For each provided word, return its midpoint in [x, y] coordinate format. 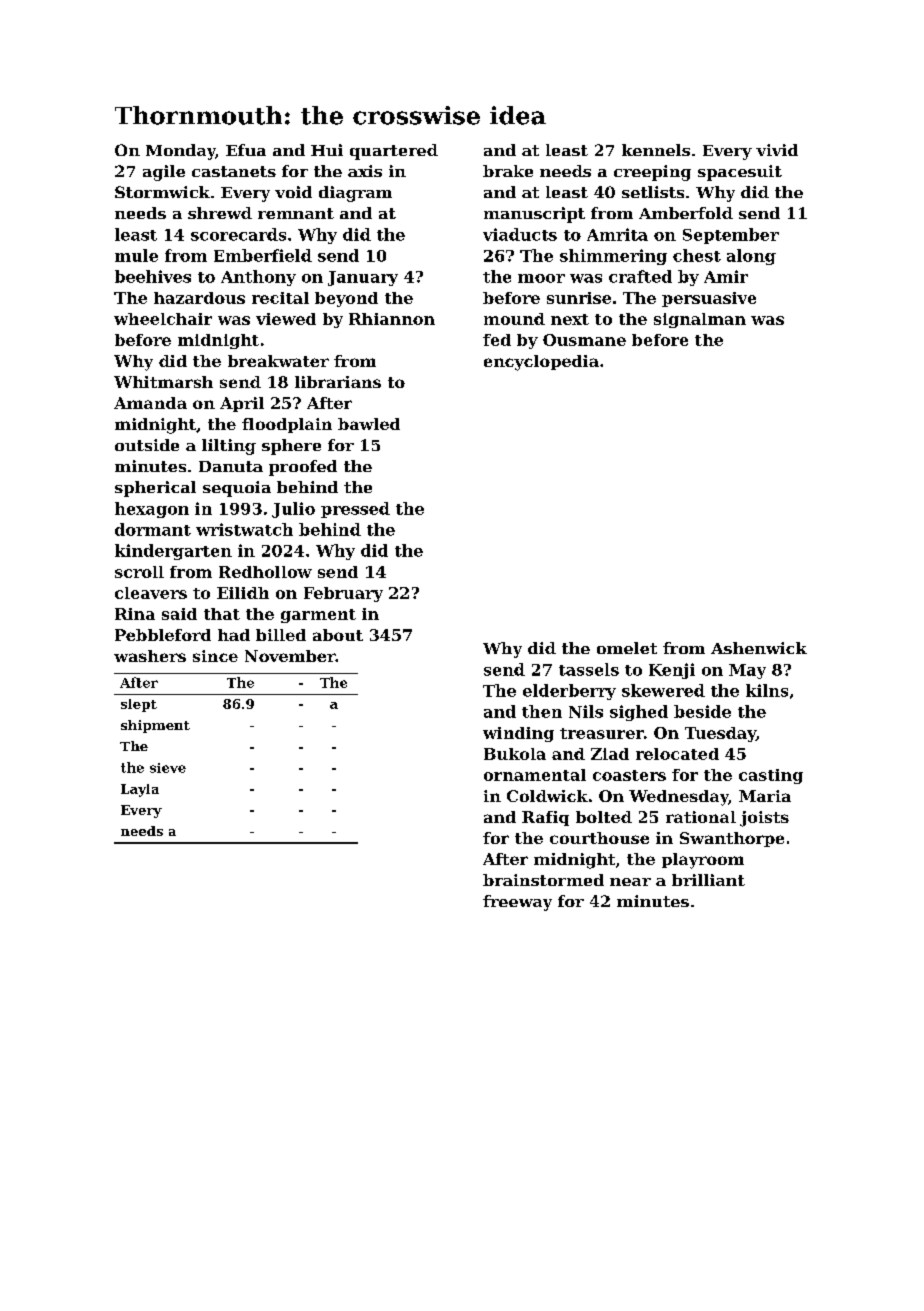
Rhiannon [392, 319]
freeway [517, 903]
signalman [700, 320]
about [338, 635]
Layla [140, 790]
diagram [355, 194]
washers [150, 656]
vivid [777, 150]
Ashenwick [759, 648]
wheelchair [163, 319]
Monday [181, 152]
